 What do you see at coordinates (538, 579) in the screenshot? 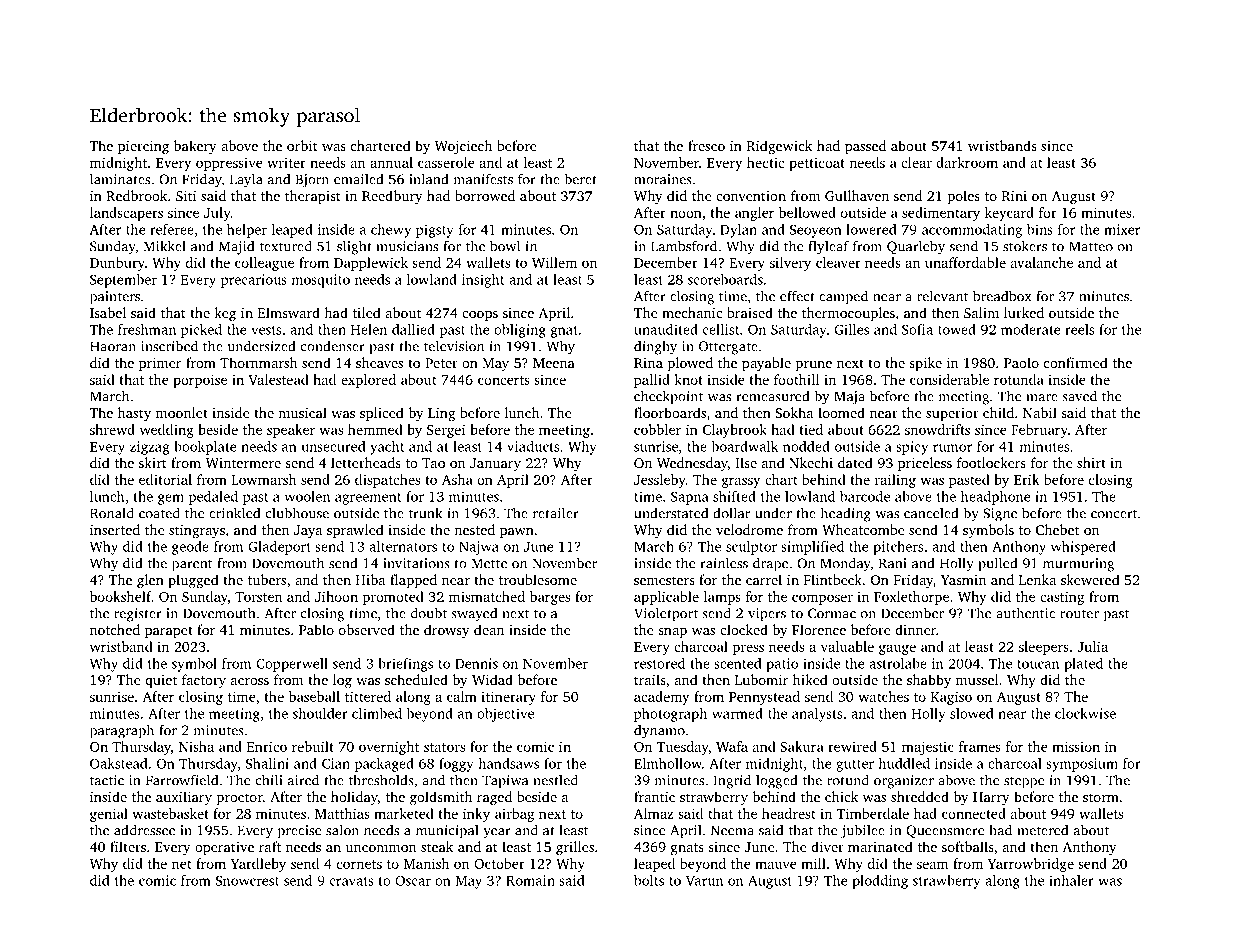
I see `troublesome` at bounding box center [538, 579].
